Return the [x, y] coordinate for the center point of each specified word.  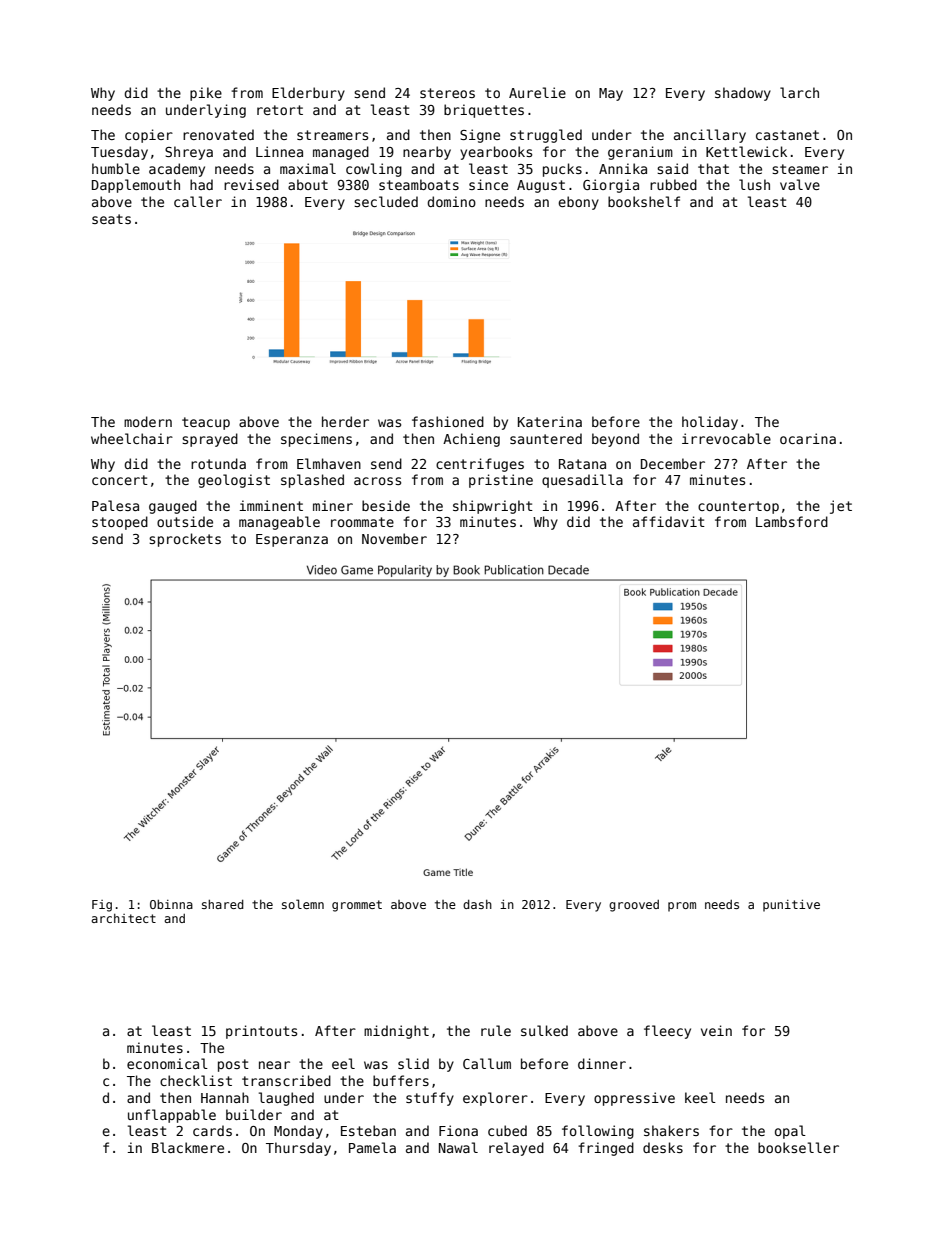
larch [799, 92]
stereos [447, 93]
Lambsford [792, 521]
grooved [634, 906]
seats [111, 219]
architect [123, 918]
